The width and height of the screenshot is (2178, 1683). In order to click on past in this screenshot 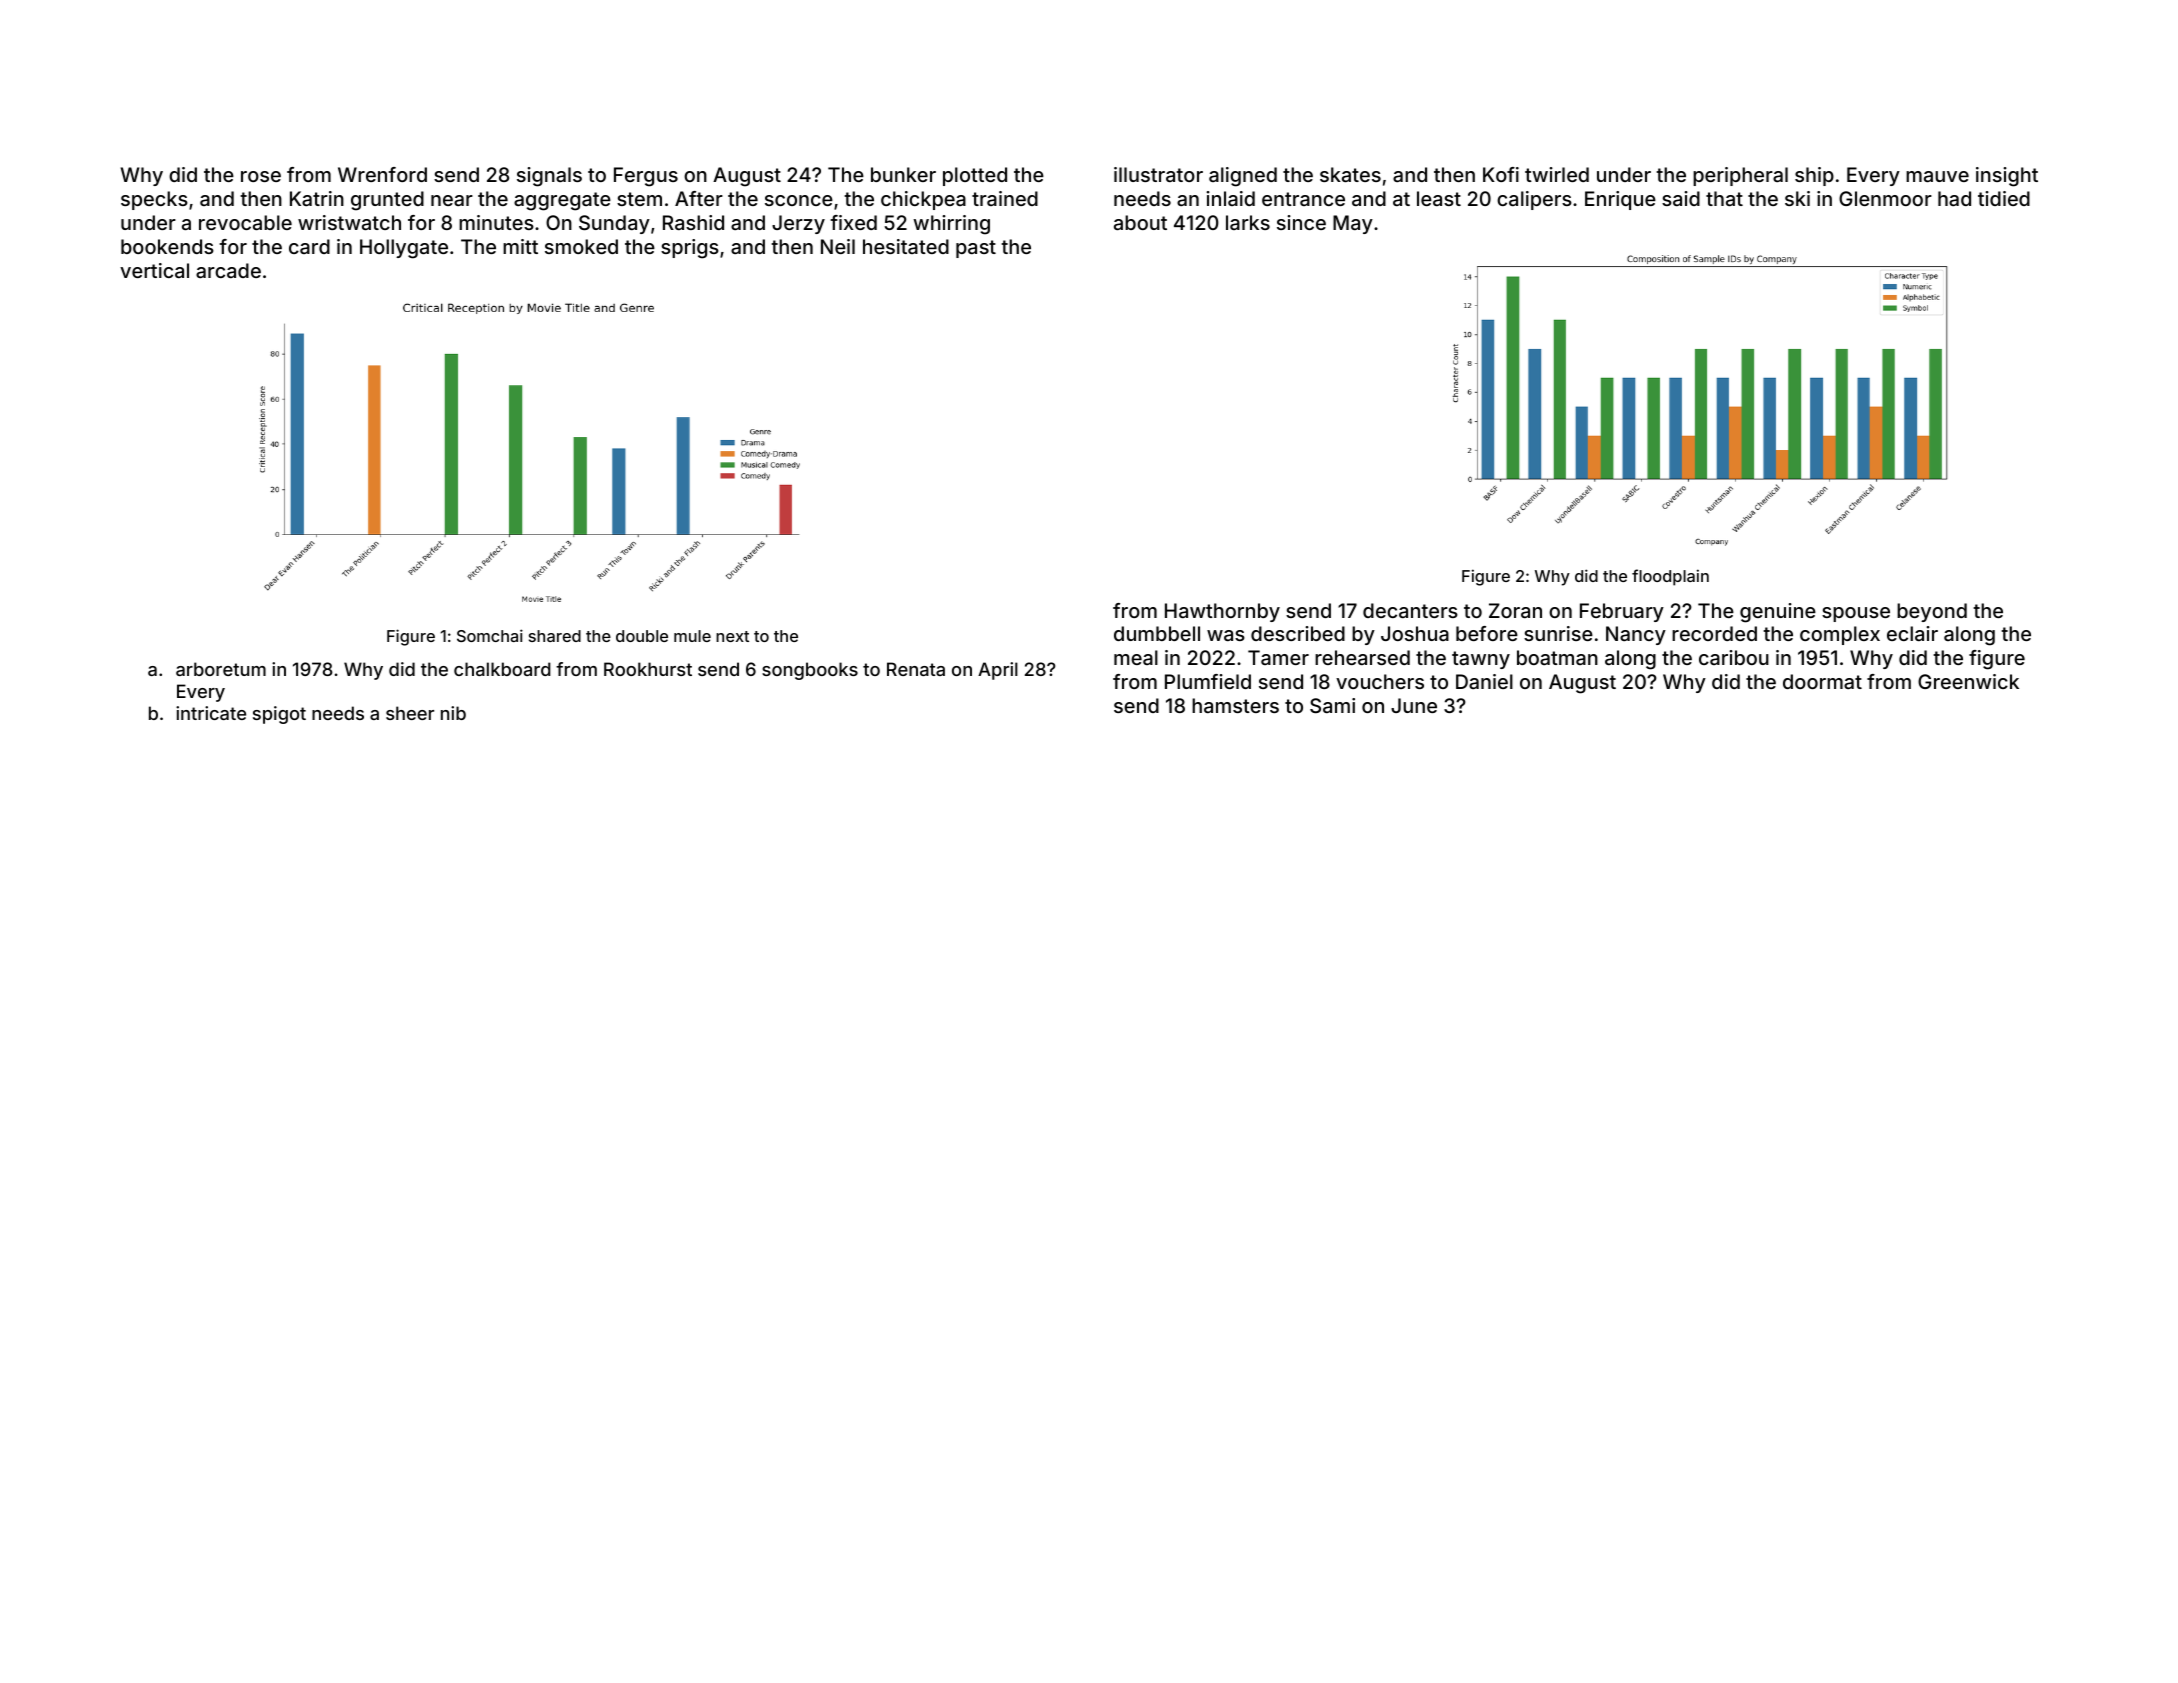, I will do `click(976, 249)`.
